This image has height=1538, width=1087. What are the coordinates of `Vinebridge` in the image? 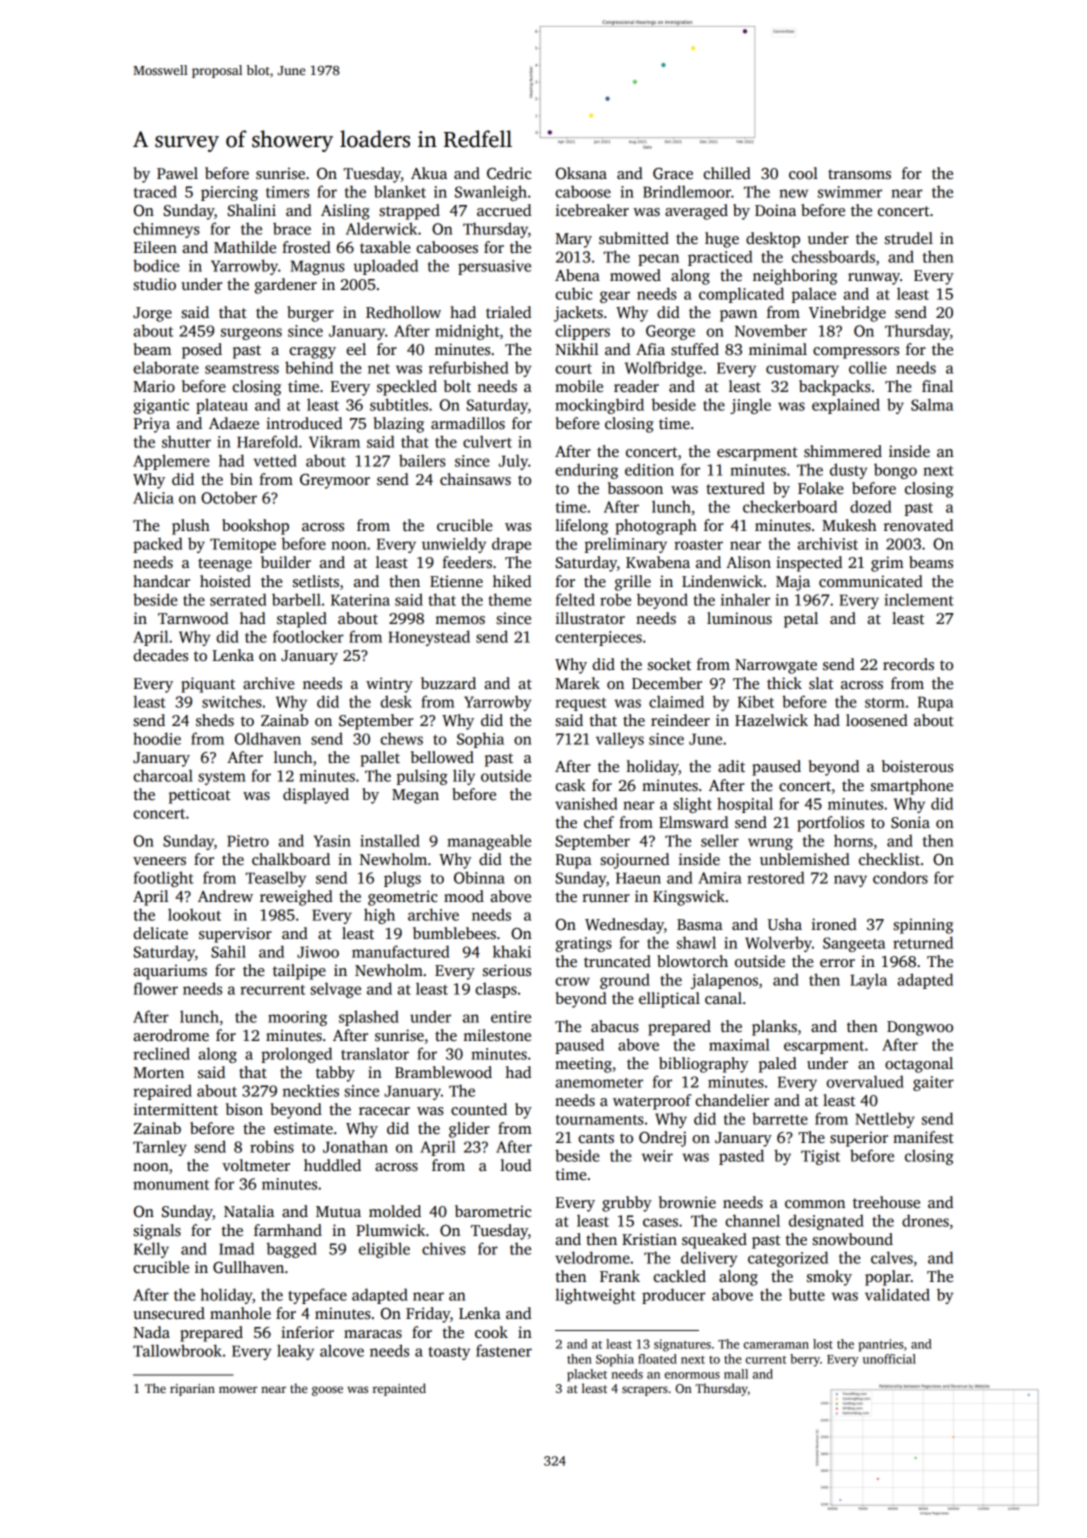 It's located at (847, 314).
